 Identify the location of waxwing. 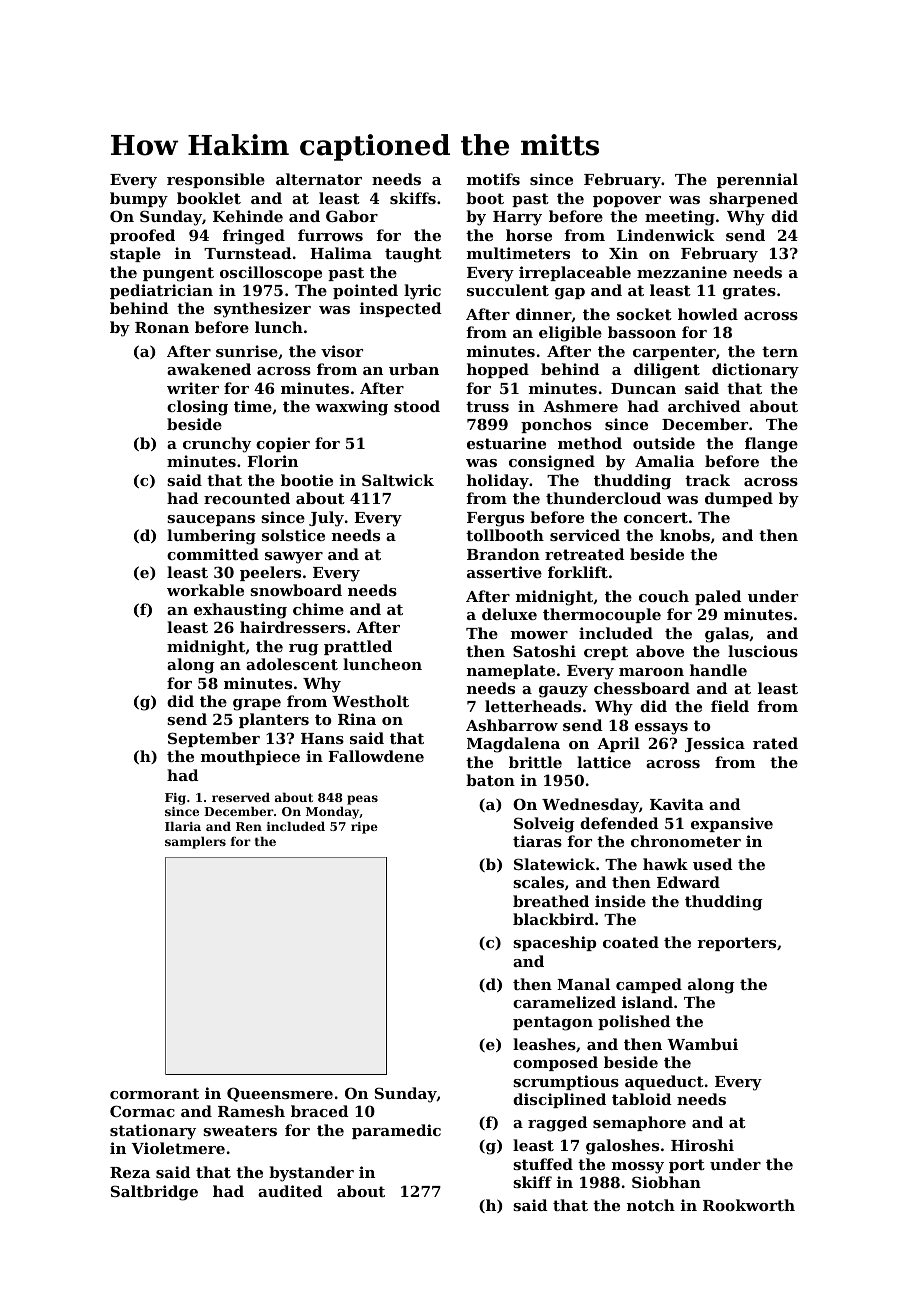
(351, 408).
